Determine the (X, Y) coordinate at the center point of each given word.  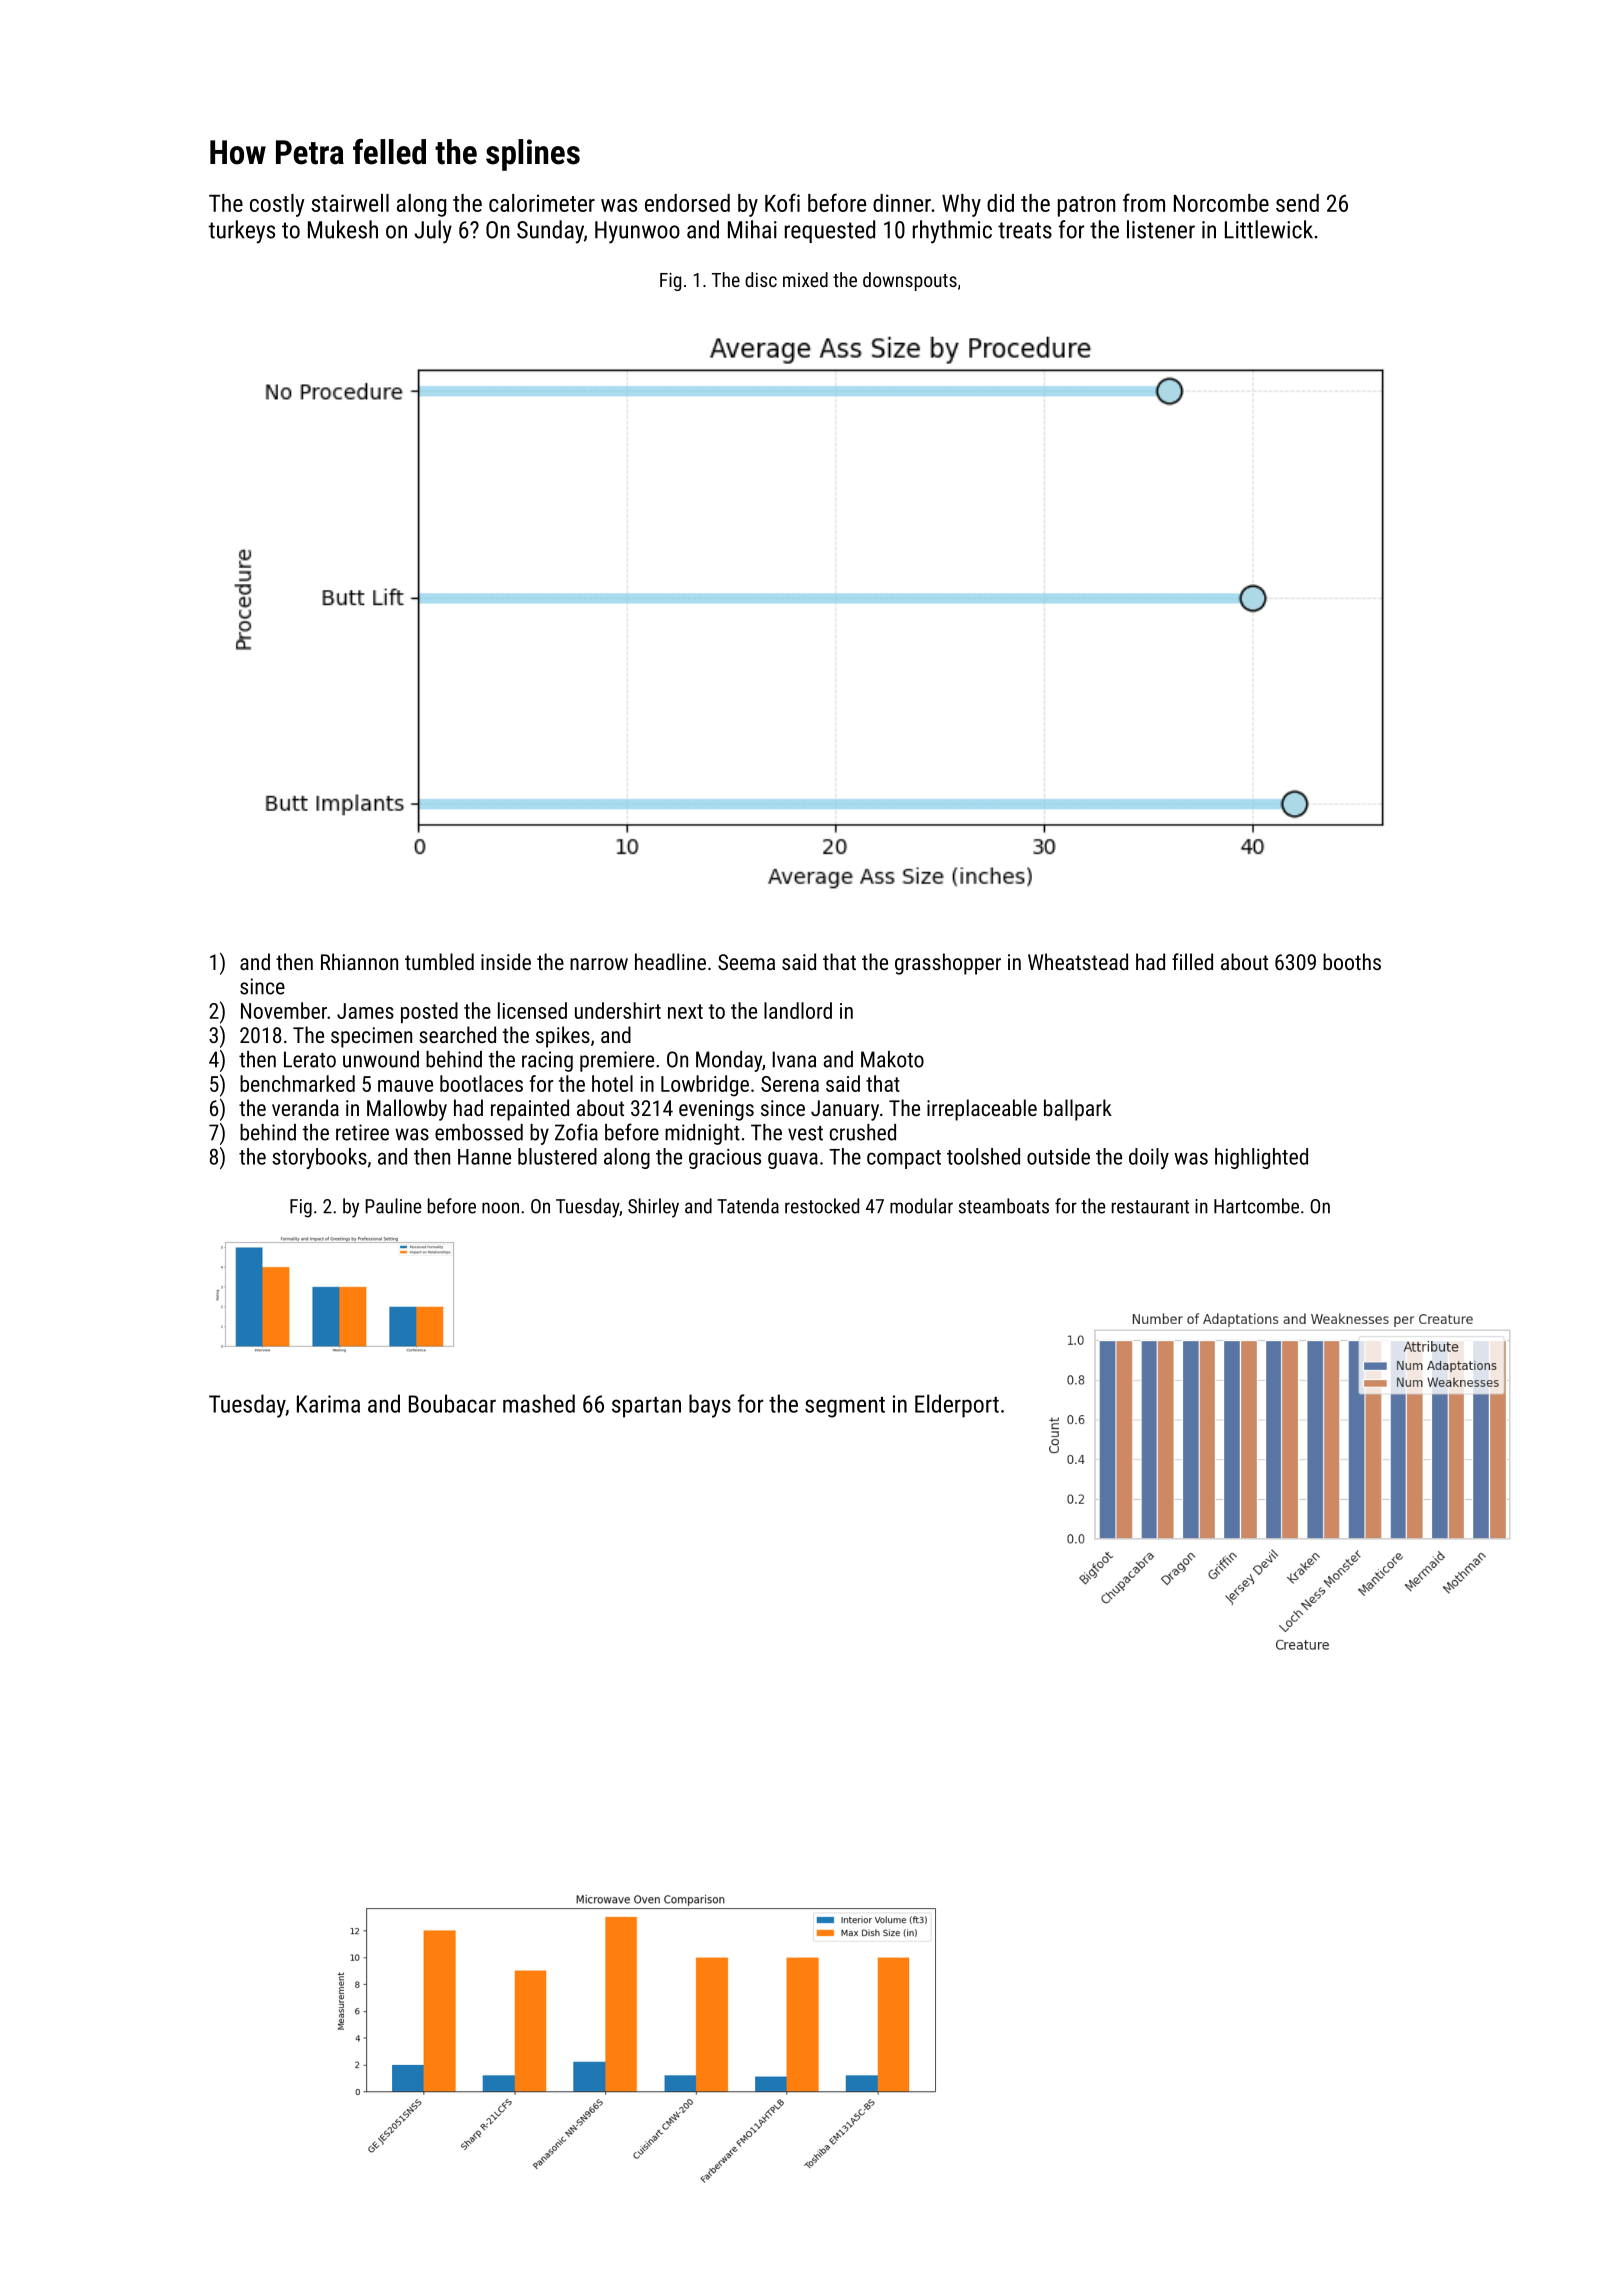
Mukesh (343, 229)
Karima (328, 1404)
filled (1192, 961)
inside (506, 961)
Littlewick (1269, 229)
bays (710, 1406)
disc (761, 279)
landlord (798, 1010)
